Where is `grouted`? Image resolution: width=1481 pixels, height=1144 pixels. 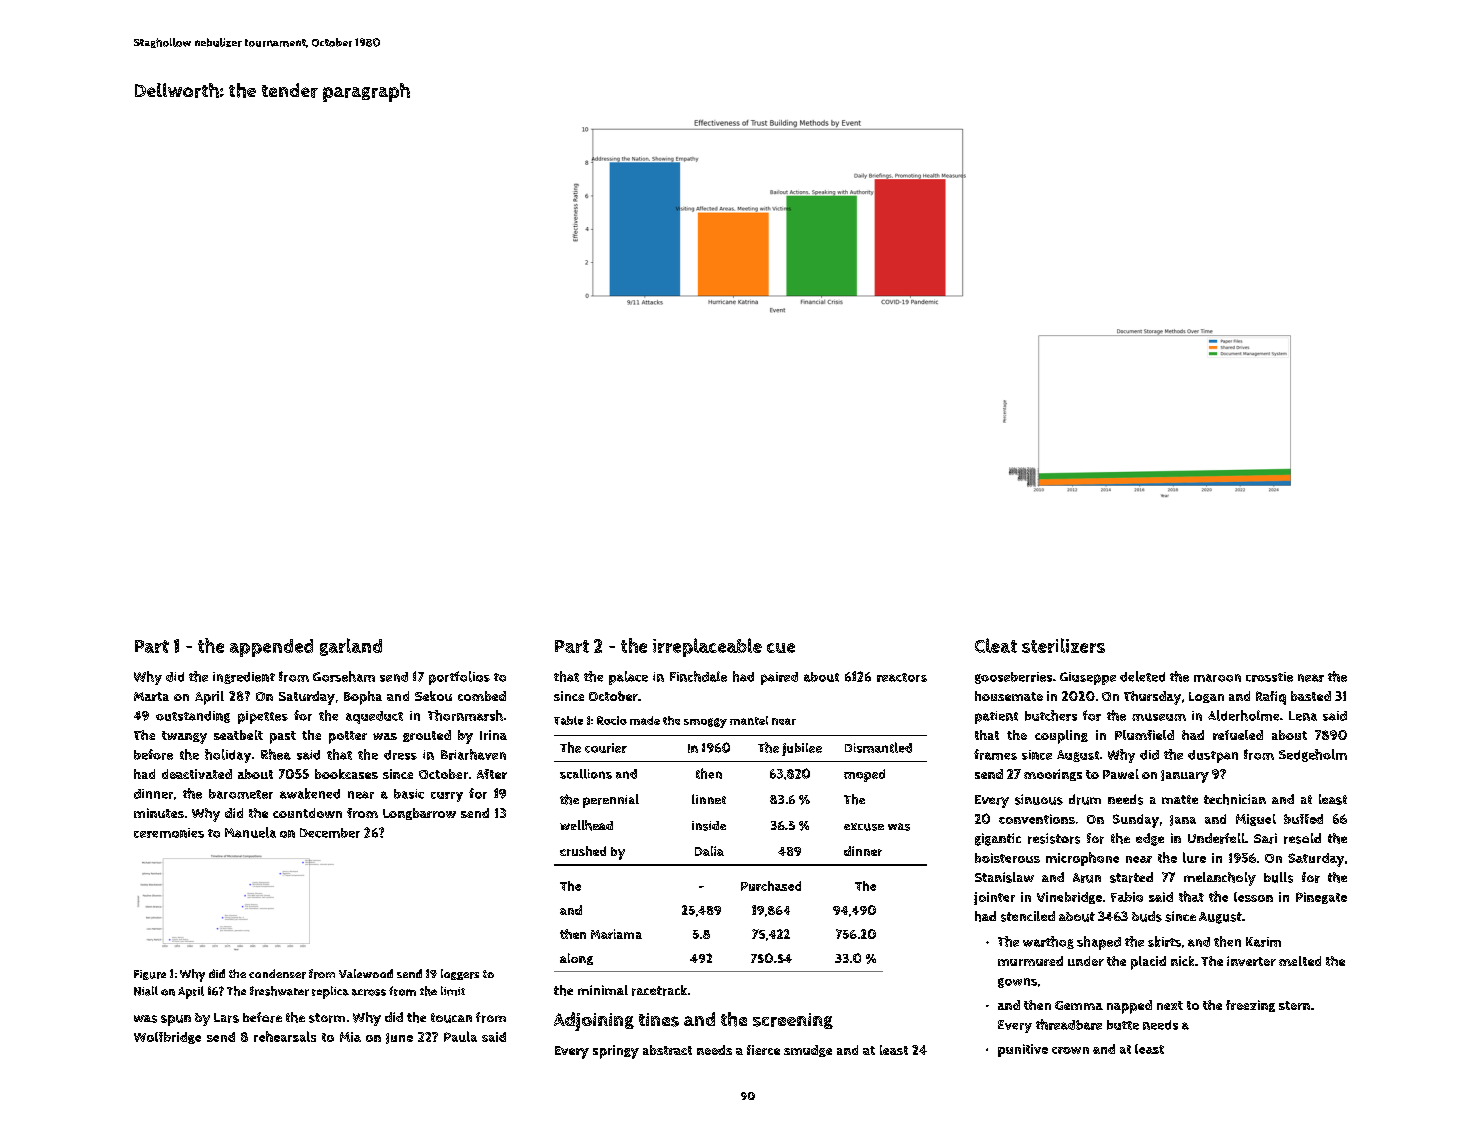
grouted is located at coordinates (427, 736).
